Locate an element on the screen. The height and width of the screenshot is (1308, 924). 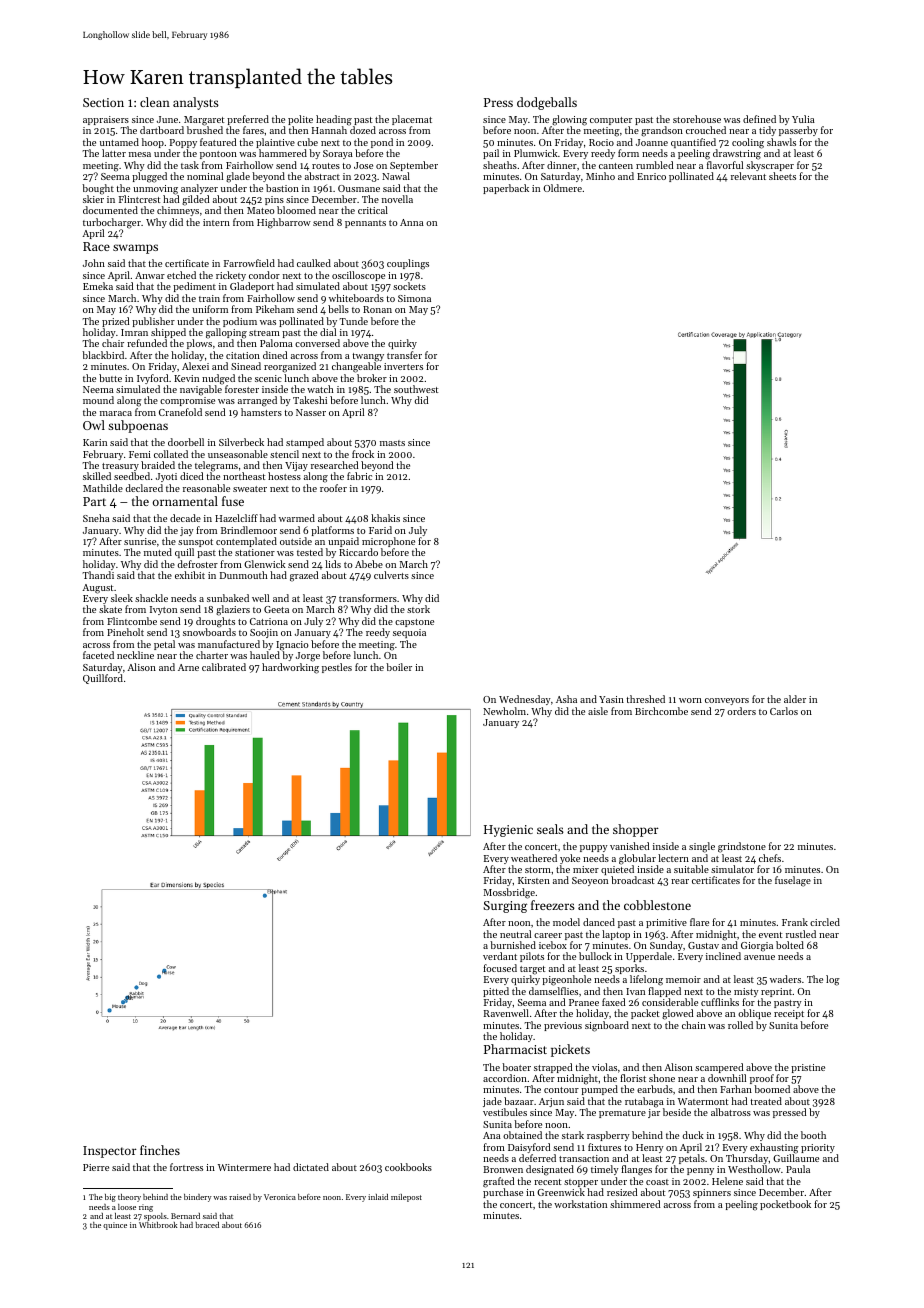
chefs is located at coordinates (770, 858).
